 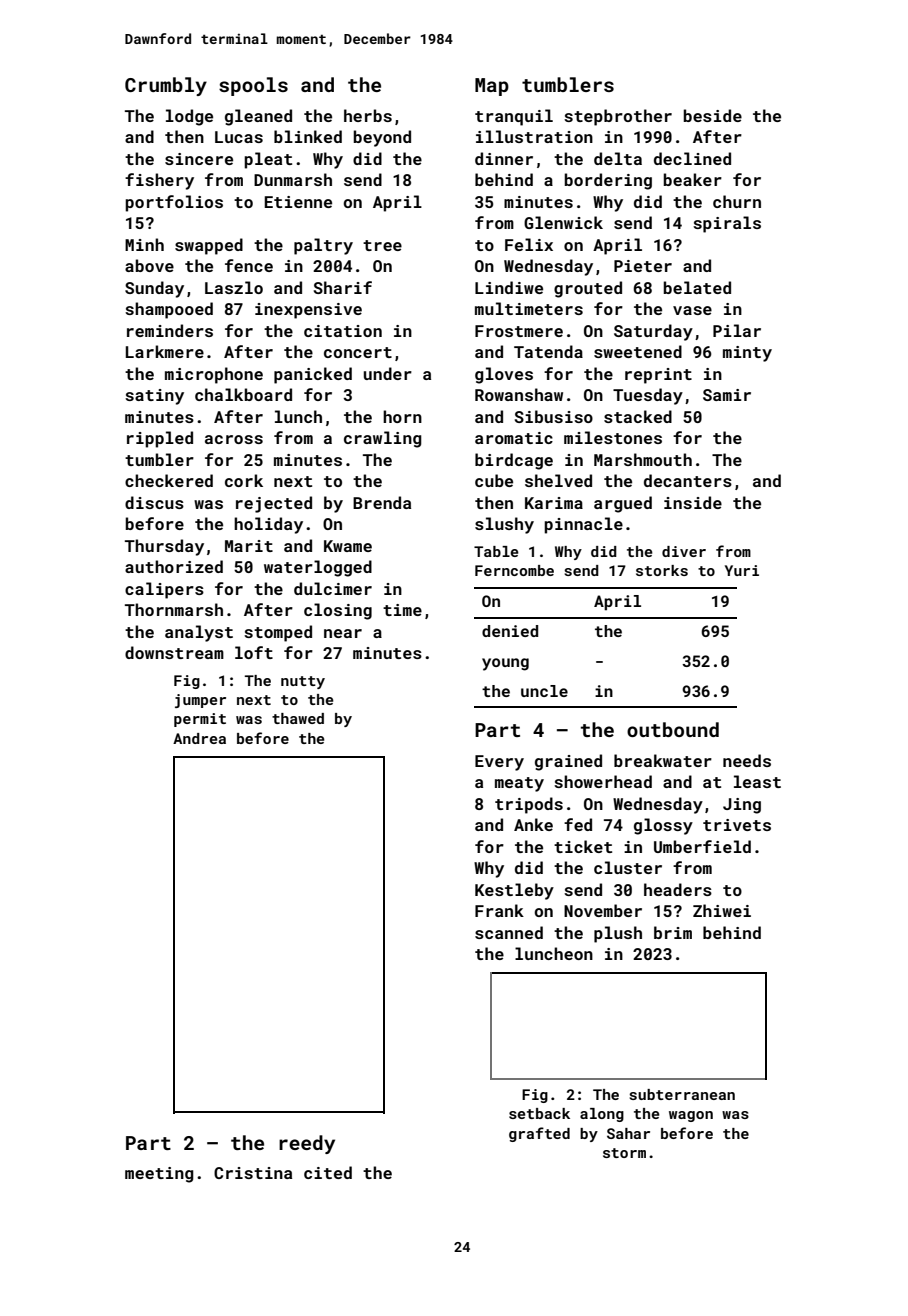 What do you see at coordinates (368, 115) in the page?
I see `herbs` at bounding box center [368, 115].
